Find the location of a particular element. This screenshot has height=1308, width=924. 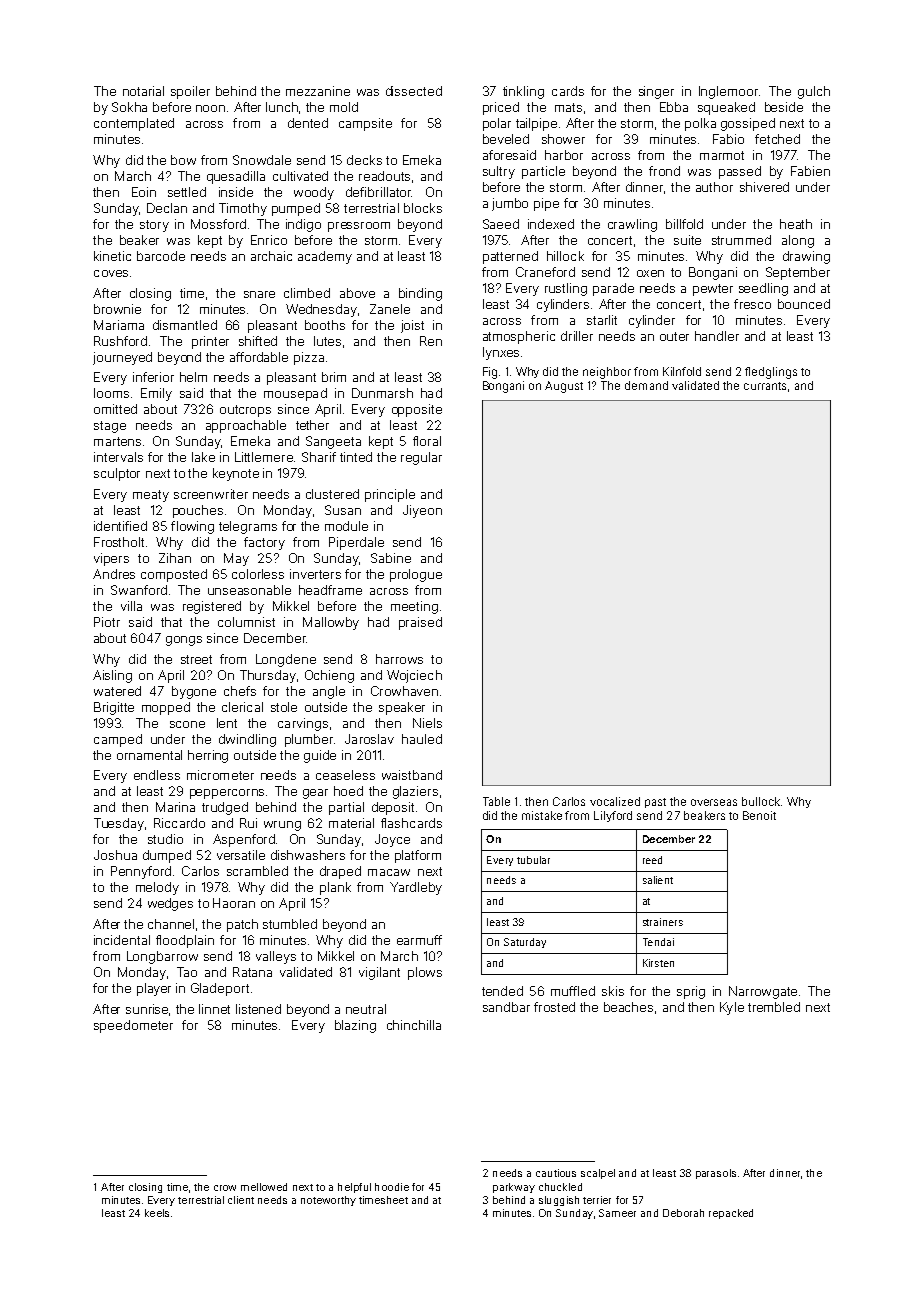

past is located at coordinates (655, 803).
